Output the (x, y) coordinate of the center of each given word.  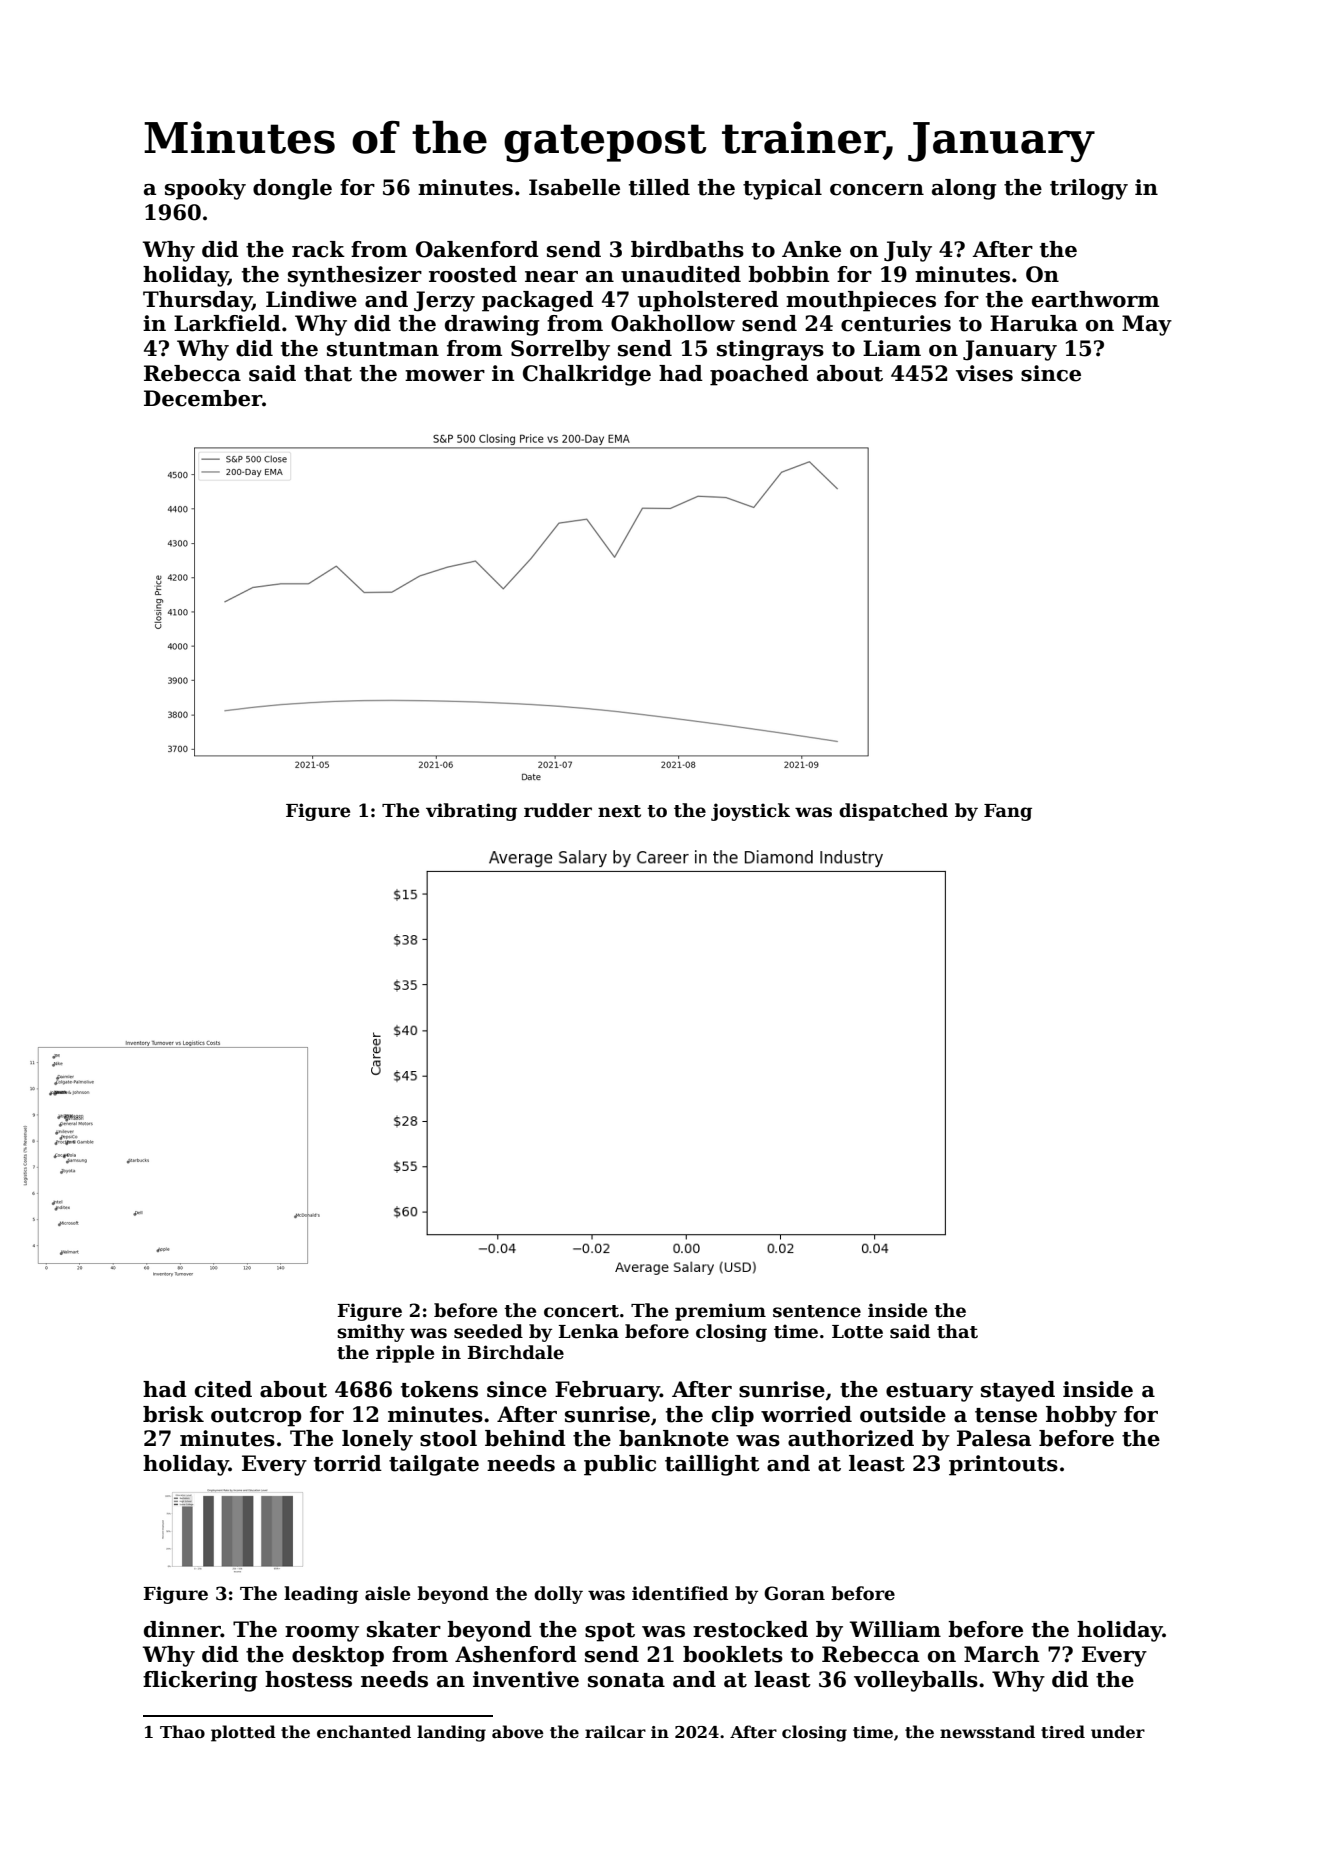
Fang (1008, 812)
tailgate (434, 1465)
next (619, 811)
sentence (817, 1311)
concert (581, 1311)
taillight (712, 1465)
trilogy (1089, 189)
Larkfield (227, 323)
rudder (558, 810)
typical (782, 189)
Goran (794, 1593)
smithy (371, 1333)
